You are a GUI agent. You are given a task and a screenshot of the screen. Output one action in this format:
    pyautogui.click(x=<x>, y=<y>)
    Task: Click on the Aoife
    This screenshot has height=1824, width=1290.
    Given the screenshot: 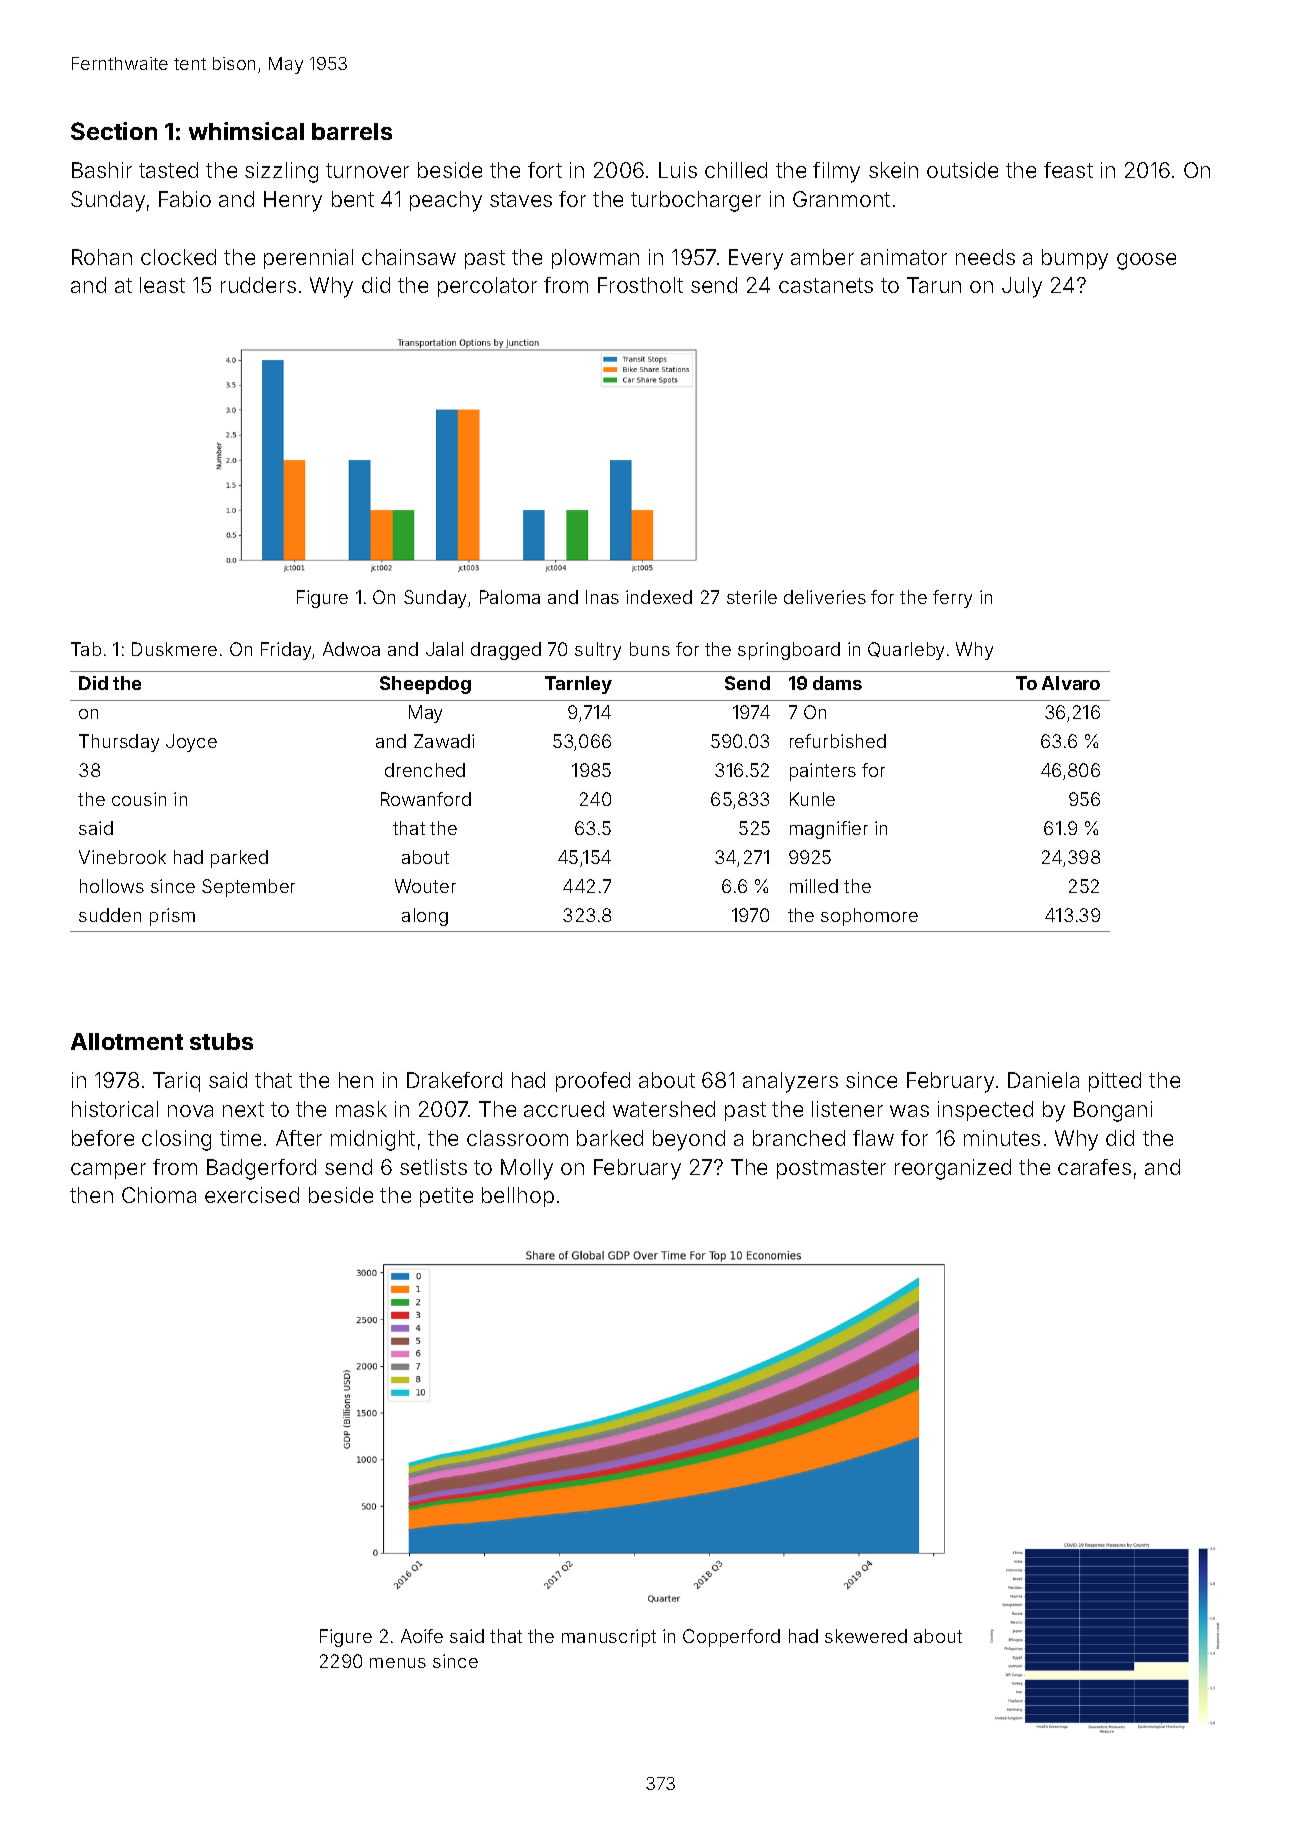 What is the action you would take?
    pyautogui.click(x=422, y=1636)
